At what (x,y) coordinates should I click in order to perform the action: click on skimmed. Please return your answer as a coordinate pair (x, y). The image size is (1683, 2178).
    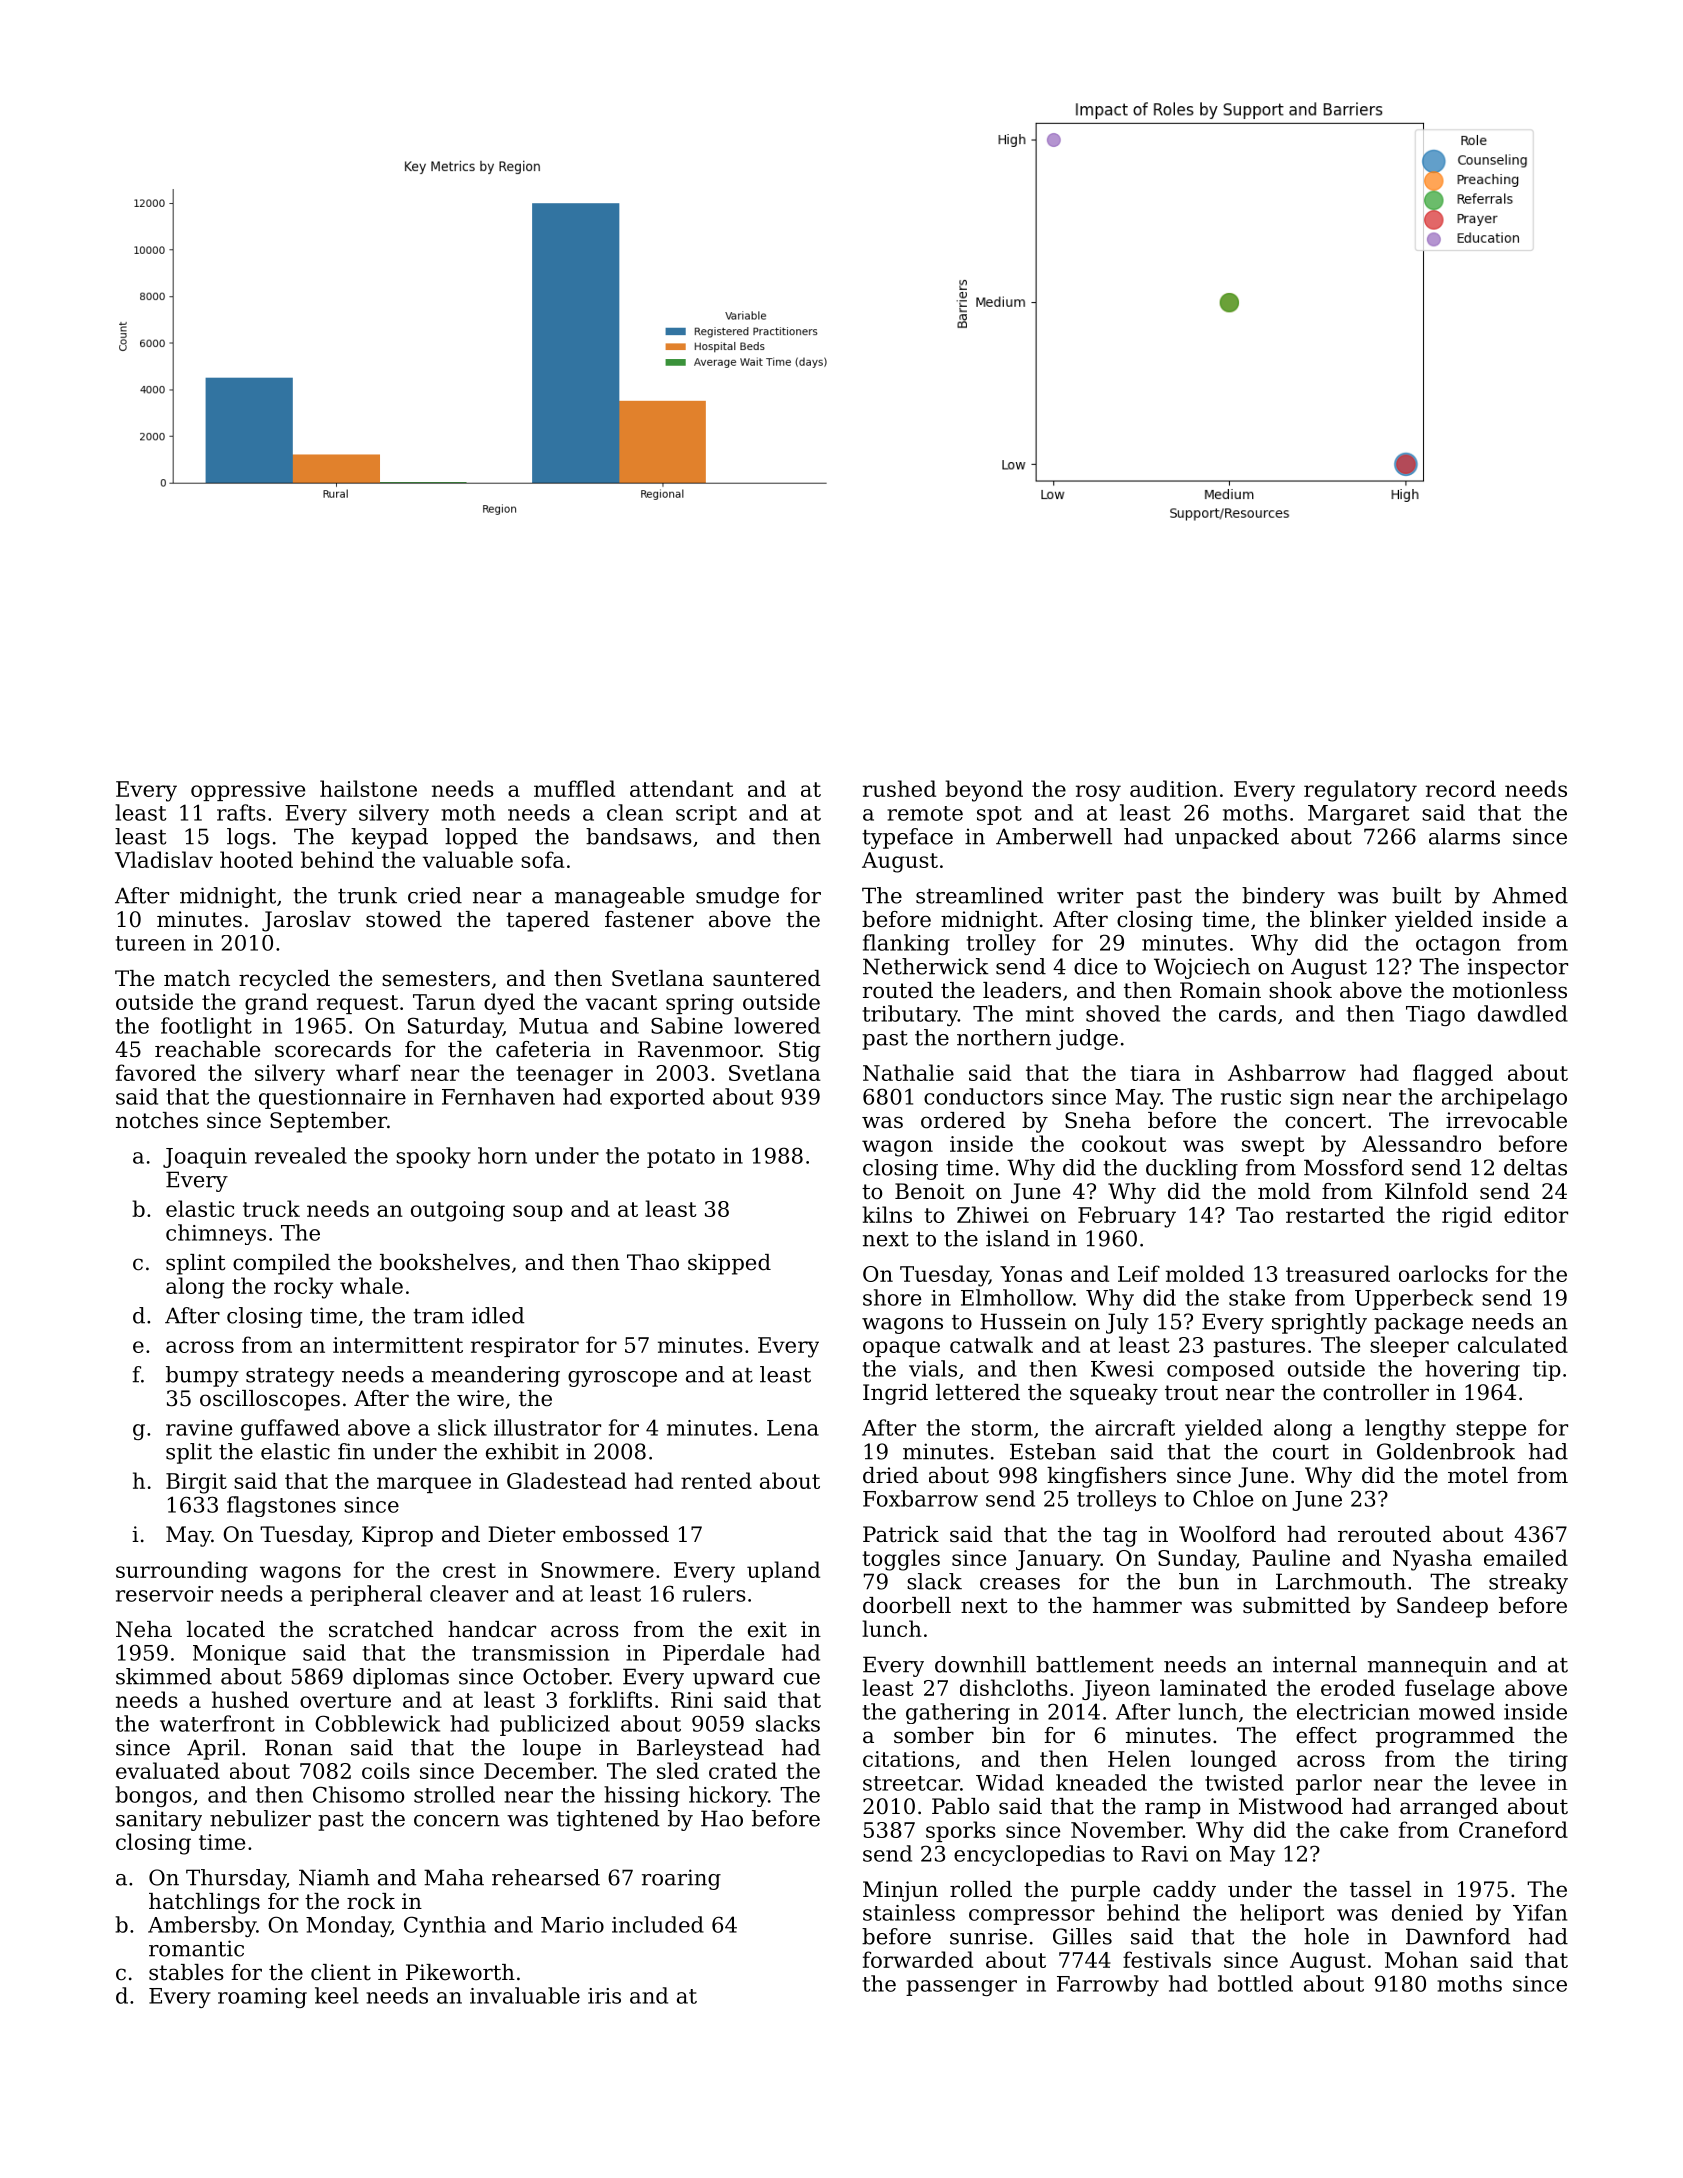
    Looking at the image, I should click on (164, 1676).
